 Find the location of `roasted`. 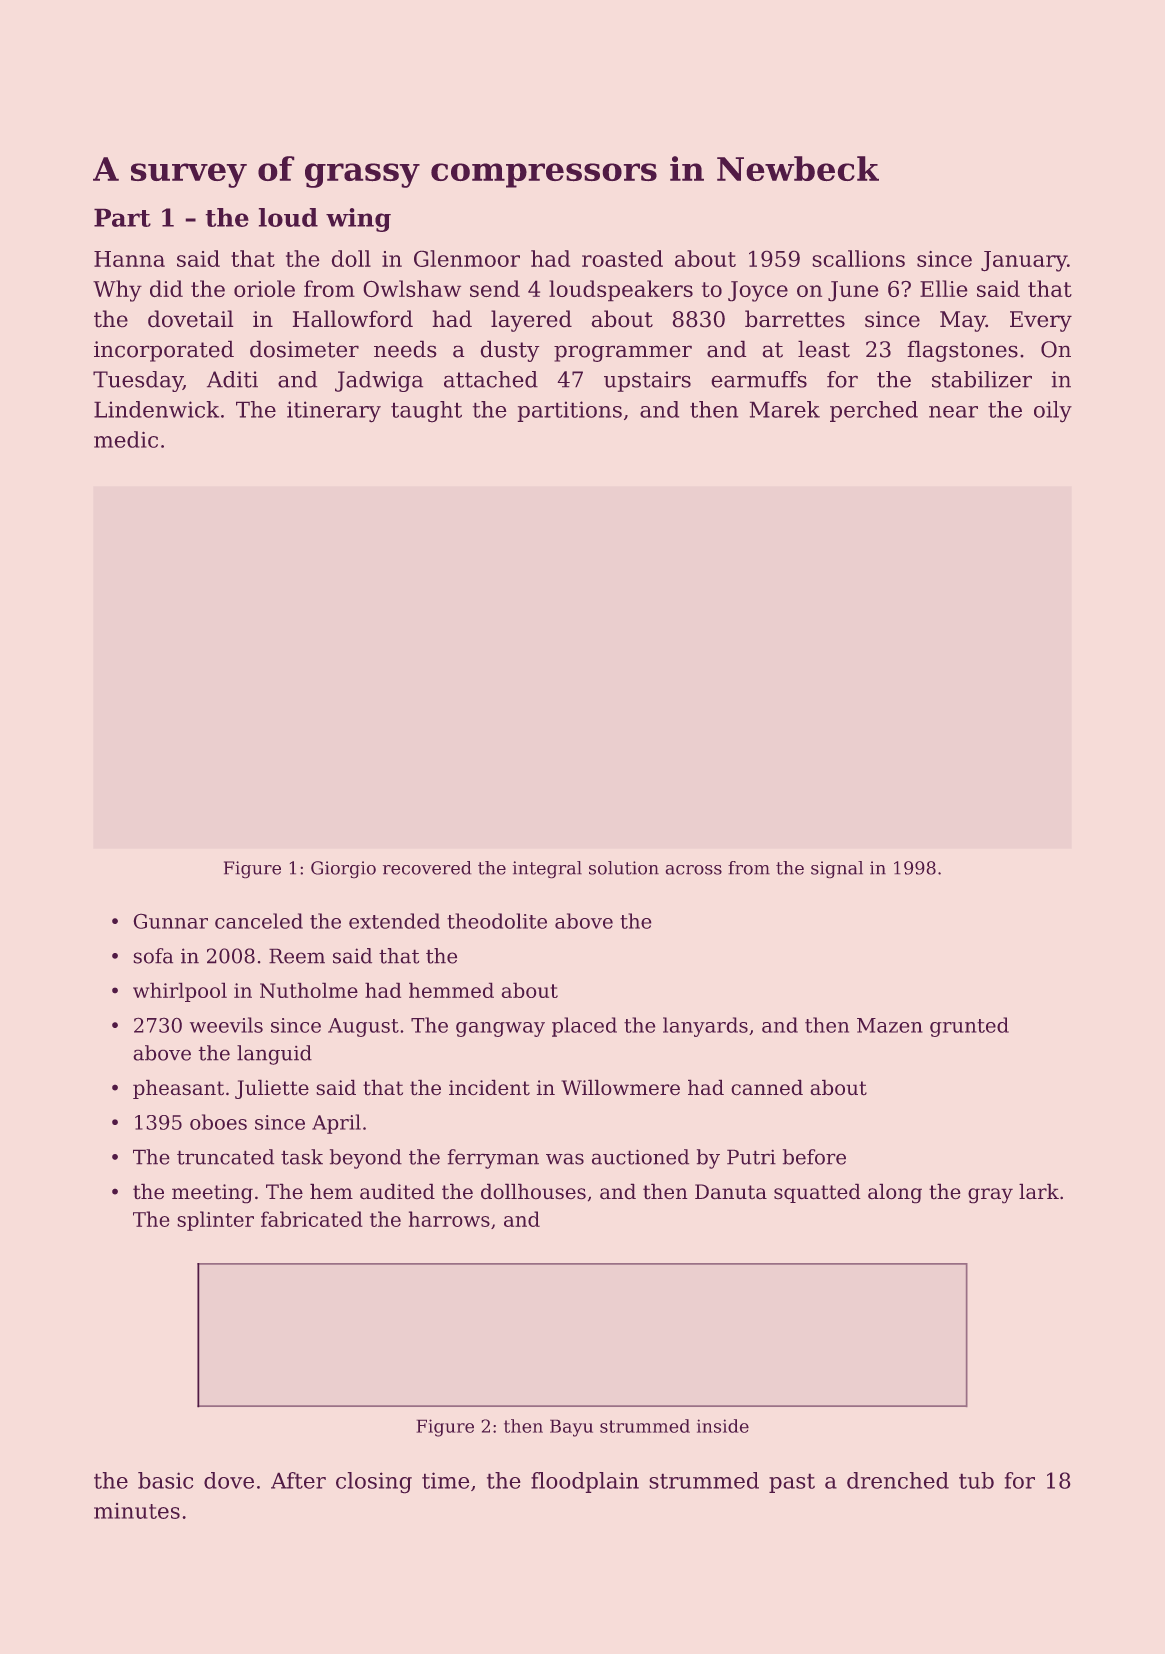

roasted is located at coordinates (622, 258).
